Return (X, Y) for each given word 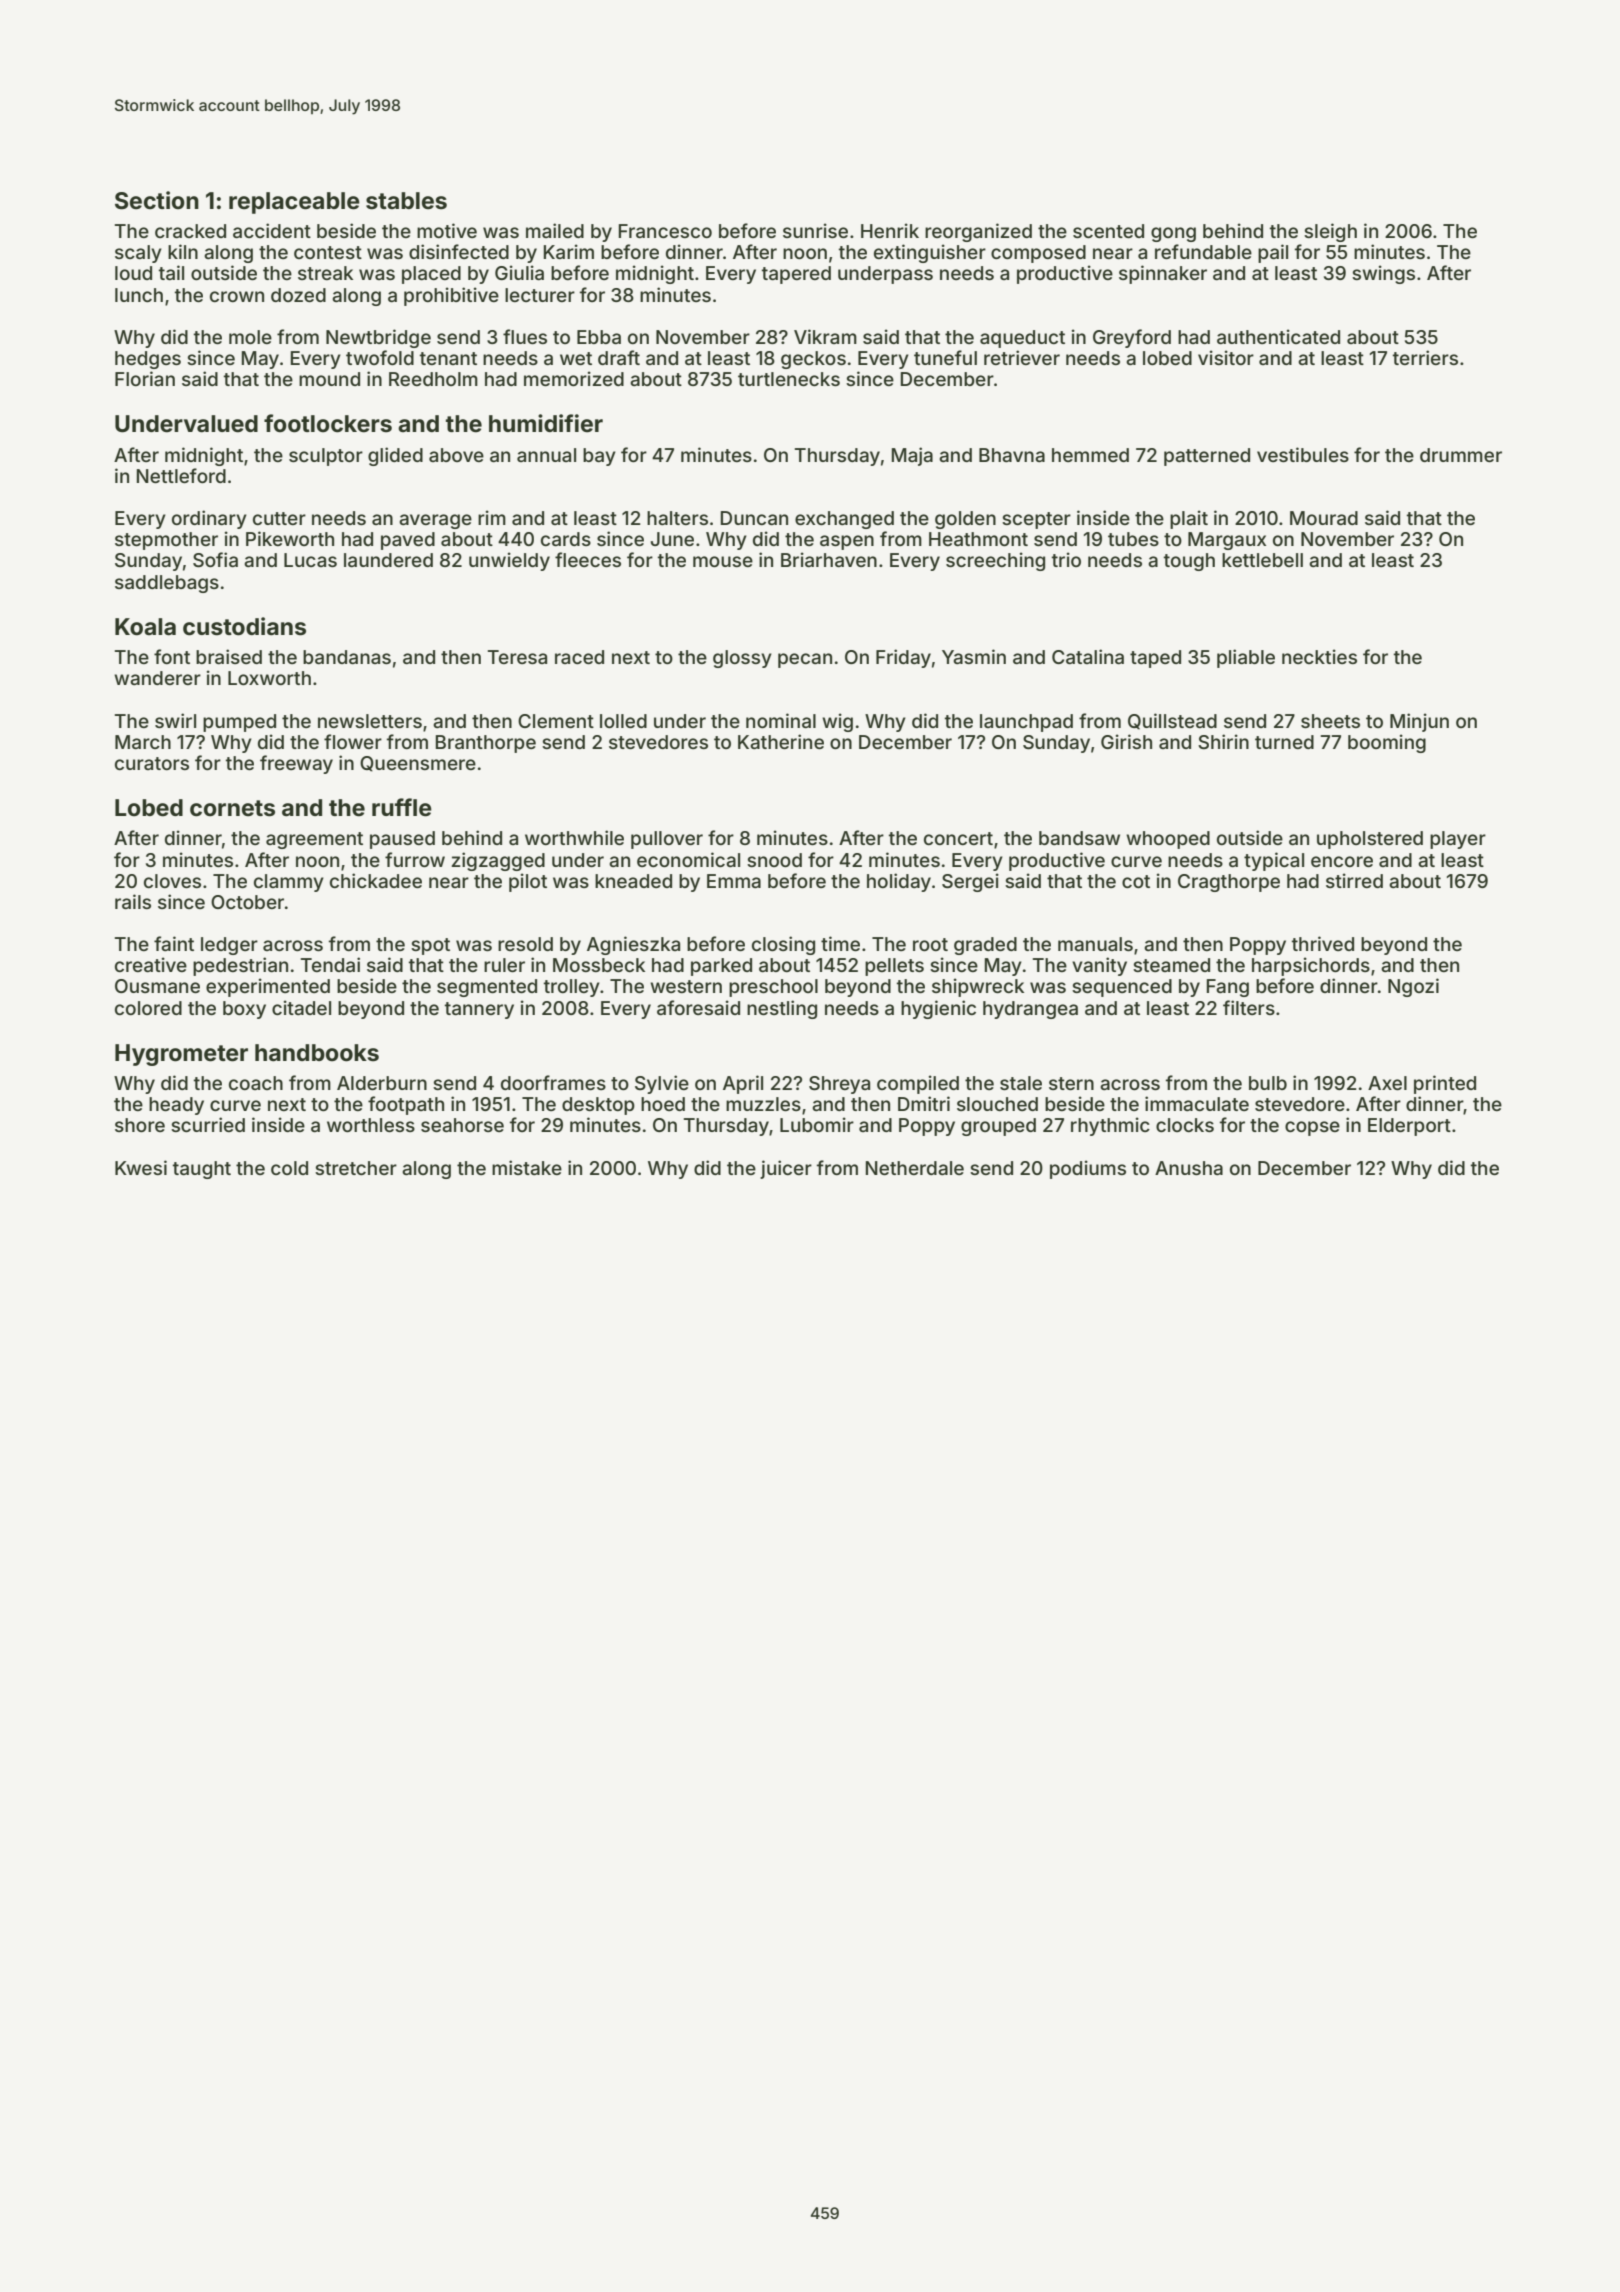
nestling (782, 1009)
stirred (1354, 880)
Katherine (781, 741)
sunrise (815, 230)
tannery (479, 1010)
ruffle (402, 807)
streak (325, 273)
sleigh (1330, 232)
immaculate (1197, 1103)
